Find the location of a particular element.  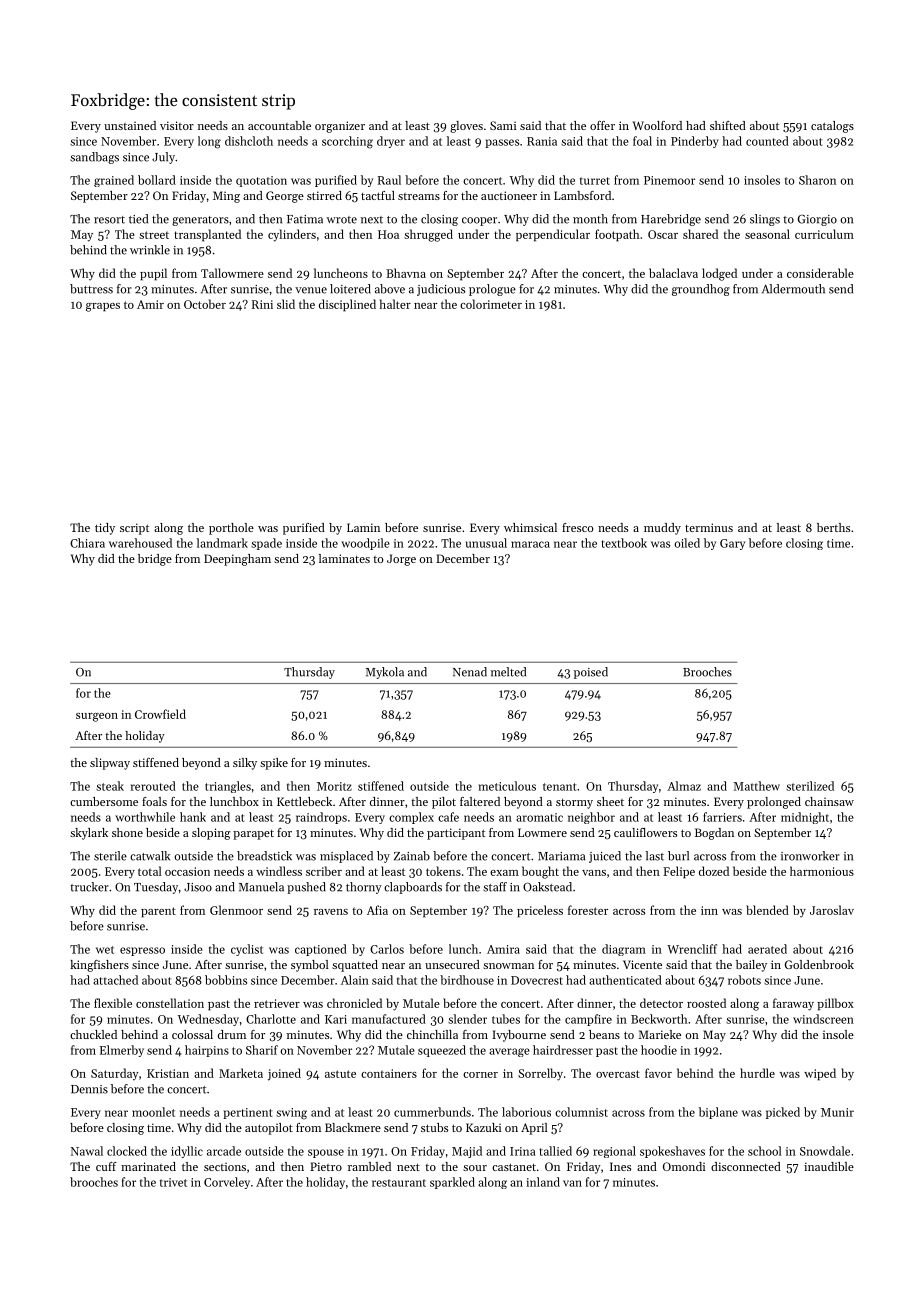

Sami is located at coordinates (503, 125).
